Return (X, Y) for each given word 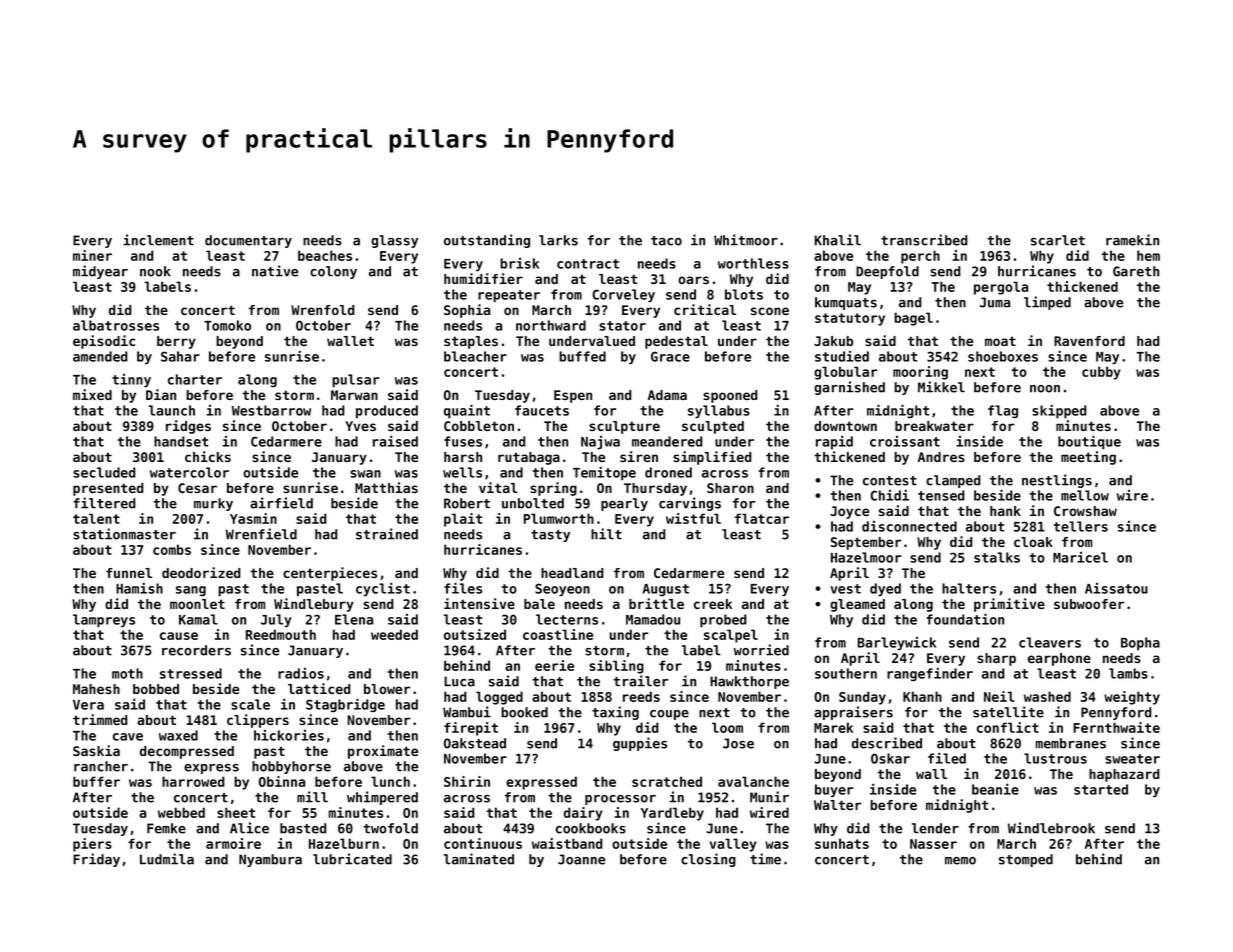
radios (301, 673)
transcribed (924, 240)
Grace (670, 356)
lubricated (352, 859)
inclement (158, 240)
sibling (616, 667)
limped (1047, 303)
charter (195, 379)
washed (1047, 696)
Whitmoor (746, 240)
